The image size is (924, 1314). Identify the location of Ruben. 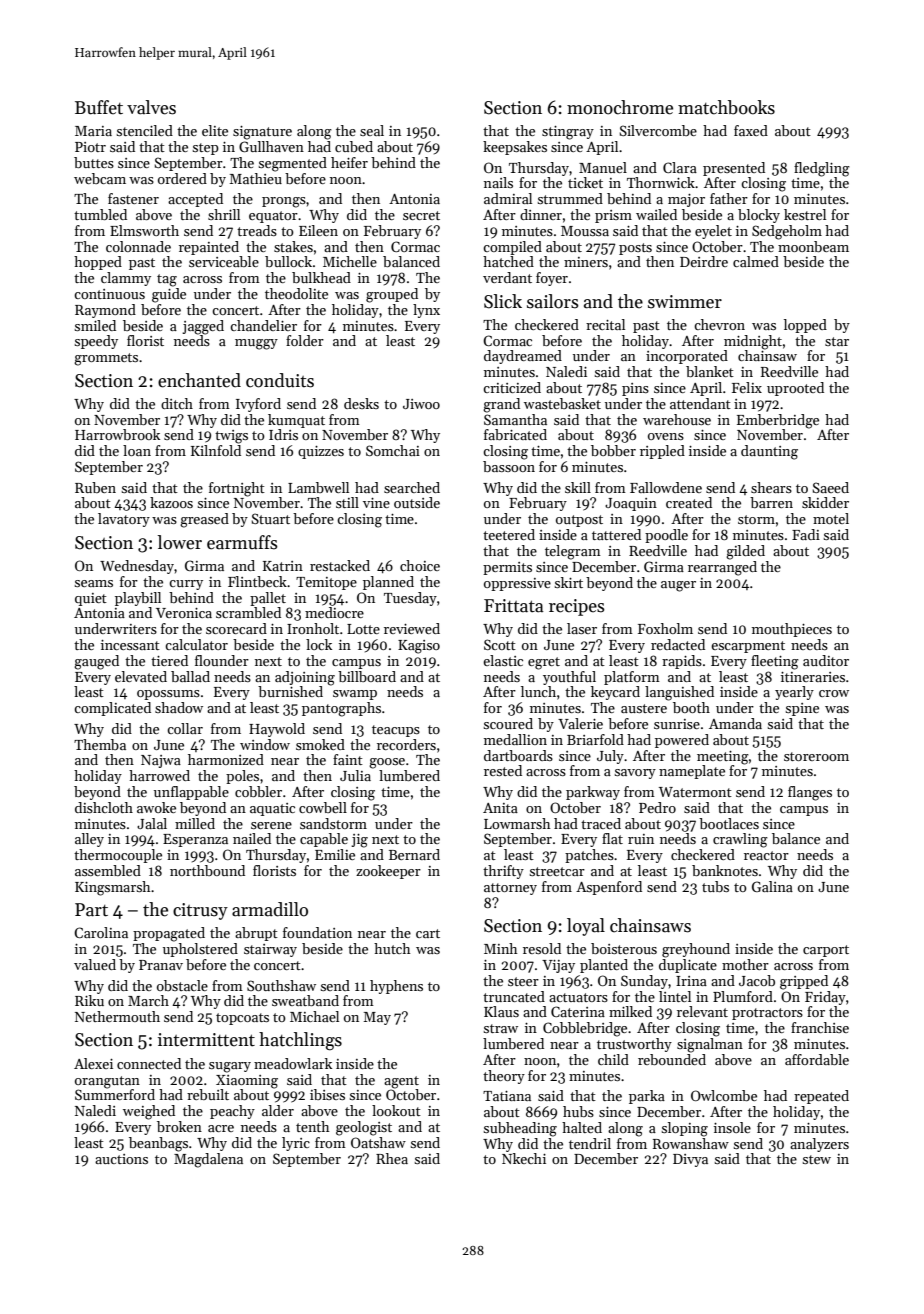
(95, 487).
